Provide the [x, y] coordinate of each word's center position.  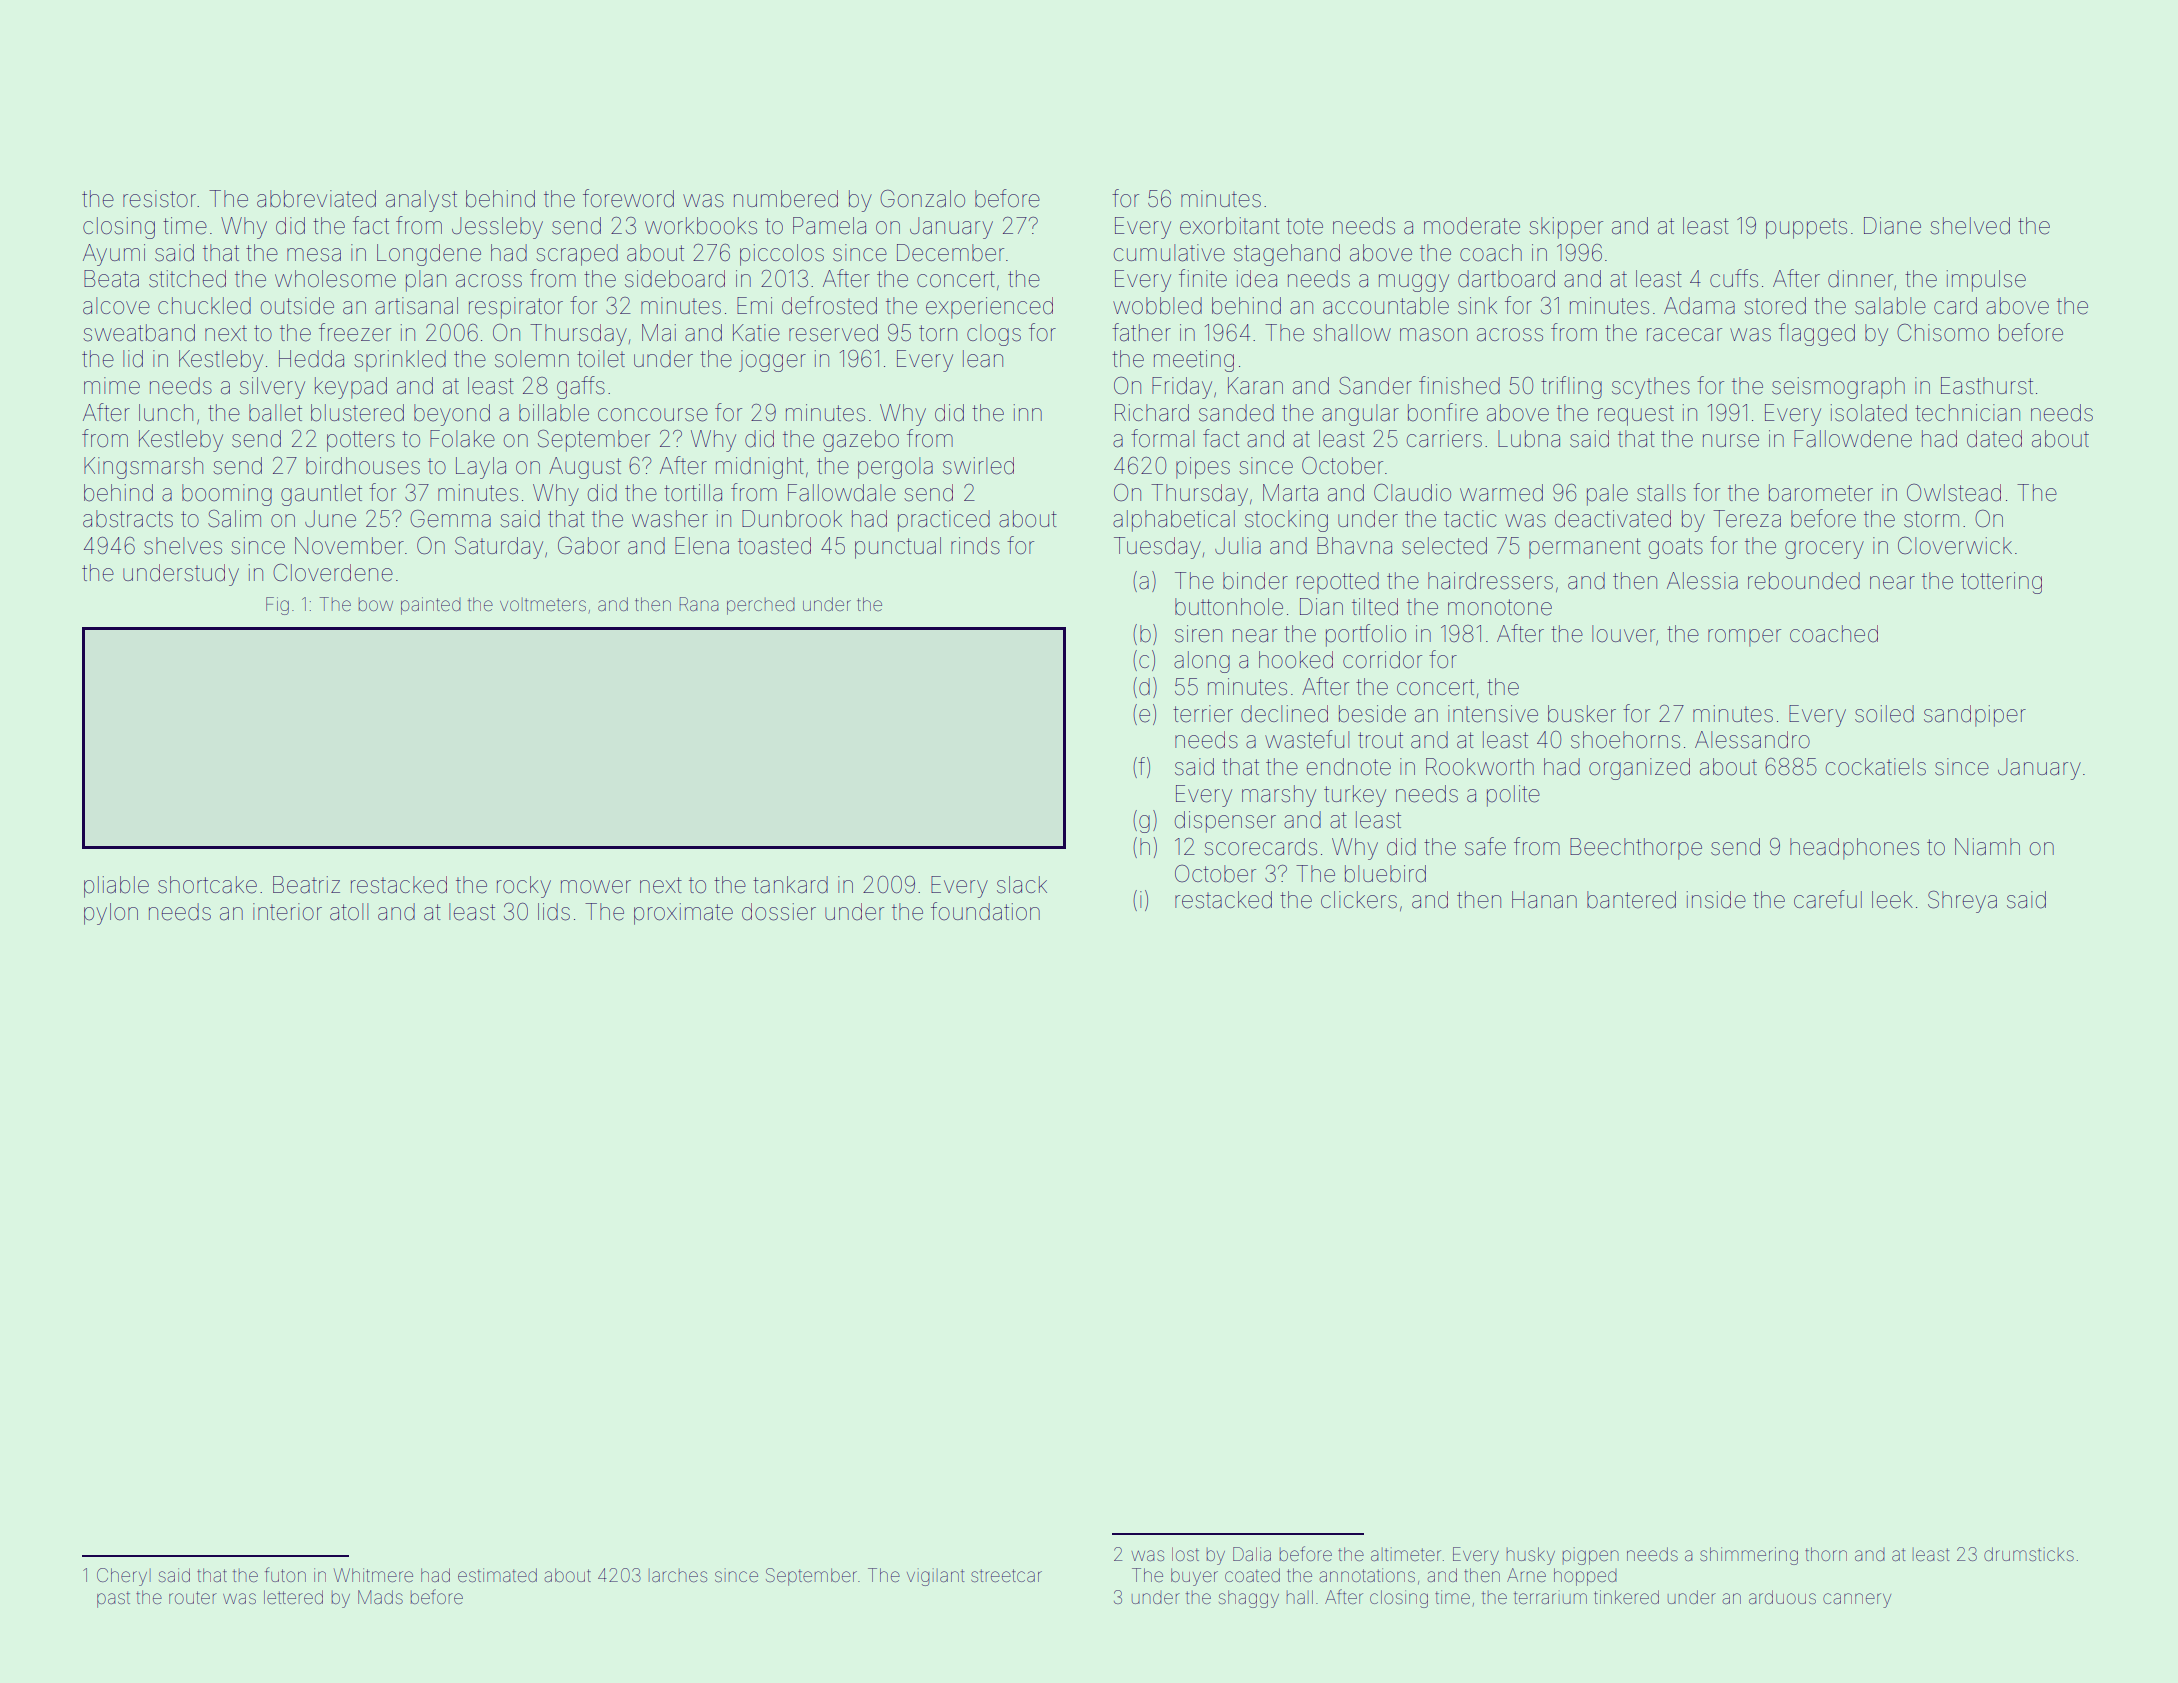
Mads [380, 1597]
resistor [159, 199]
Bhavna [1354, 546]
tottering [2001, 583]
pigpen [1591, 1556]
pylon [111, 914]
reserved [833, 333]
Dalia [1252, 1554]
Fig [277, 606]
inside [1716, 900]
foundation [985, 911]
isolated [1869, 413]
